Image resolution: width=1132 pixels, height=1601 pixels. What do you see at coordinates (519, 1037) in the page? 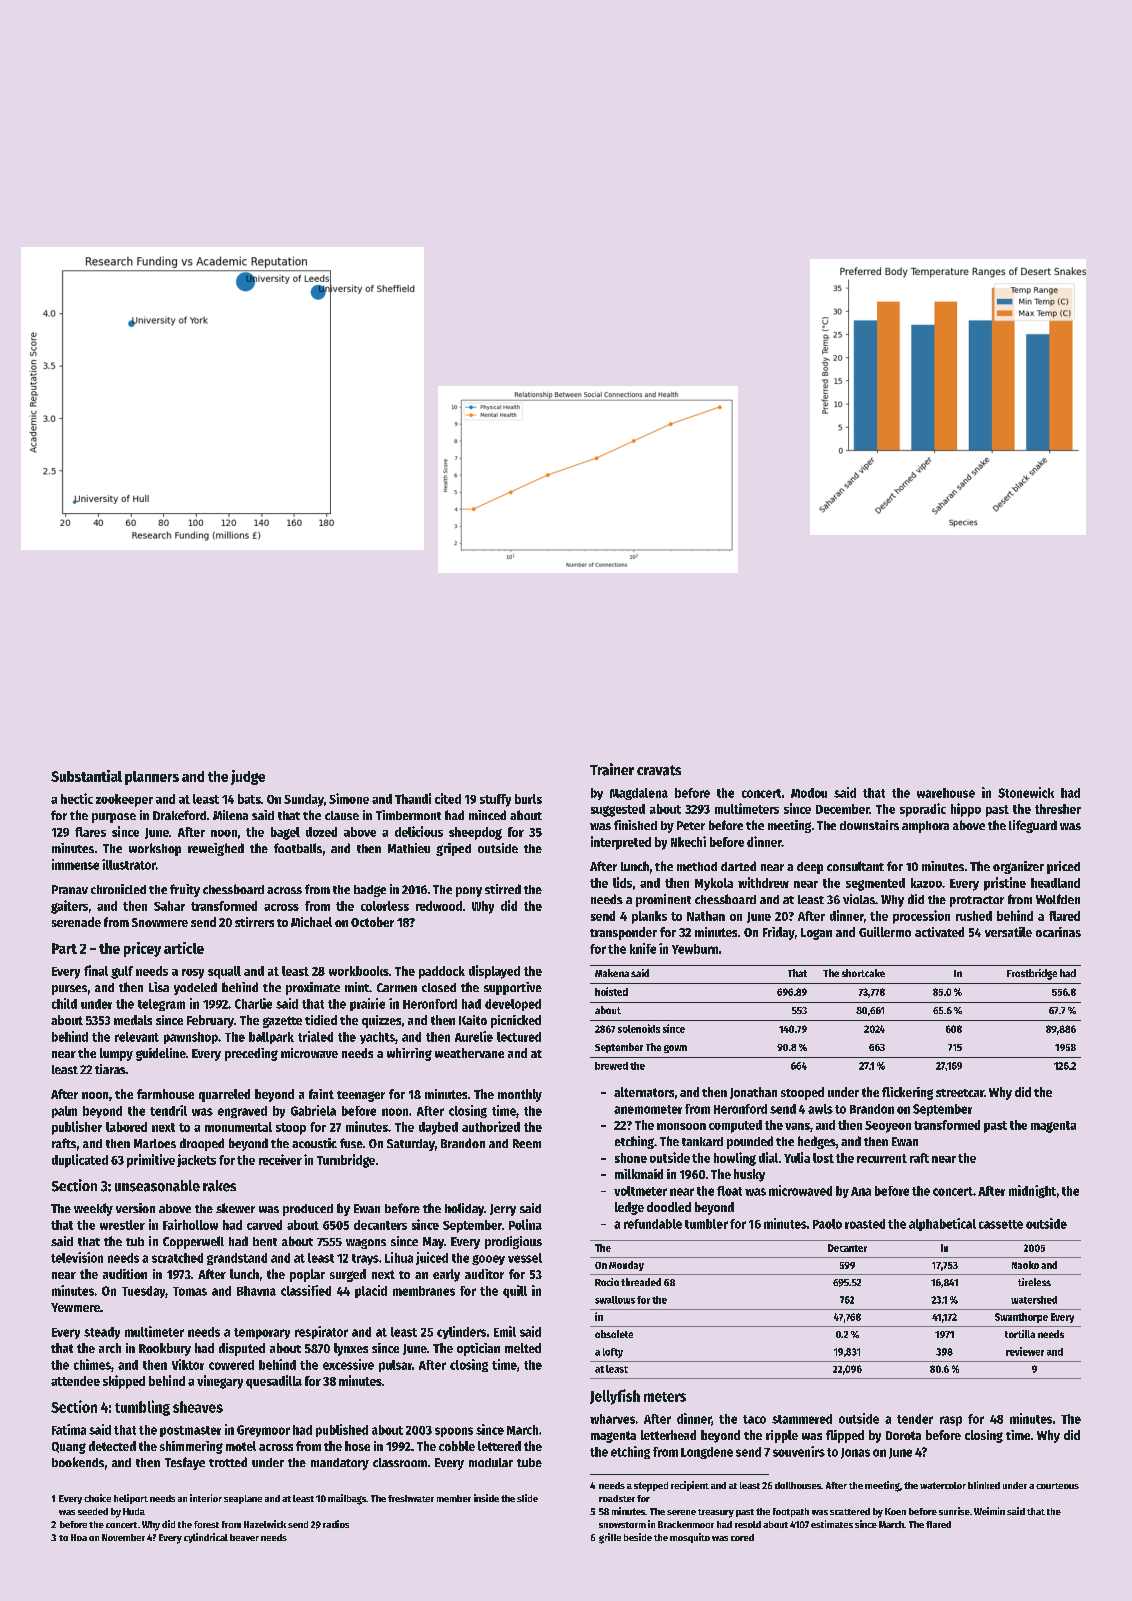
I see `lectured` at bounding box center [519, 1037].
